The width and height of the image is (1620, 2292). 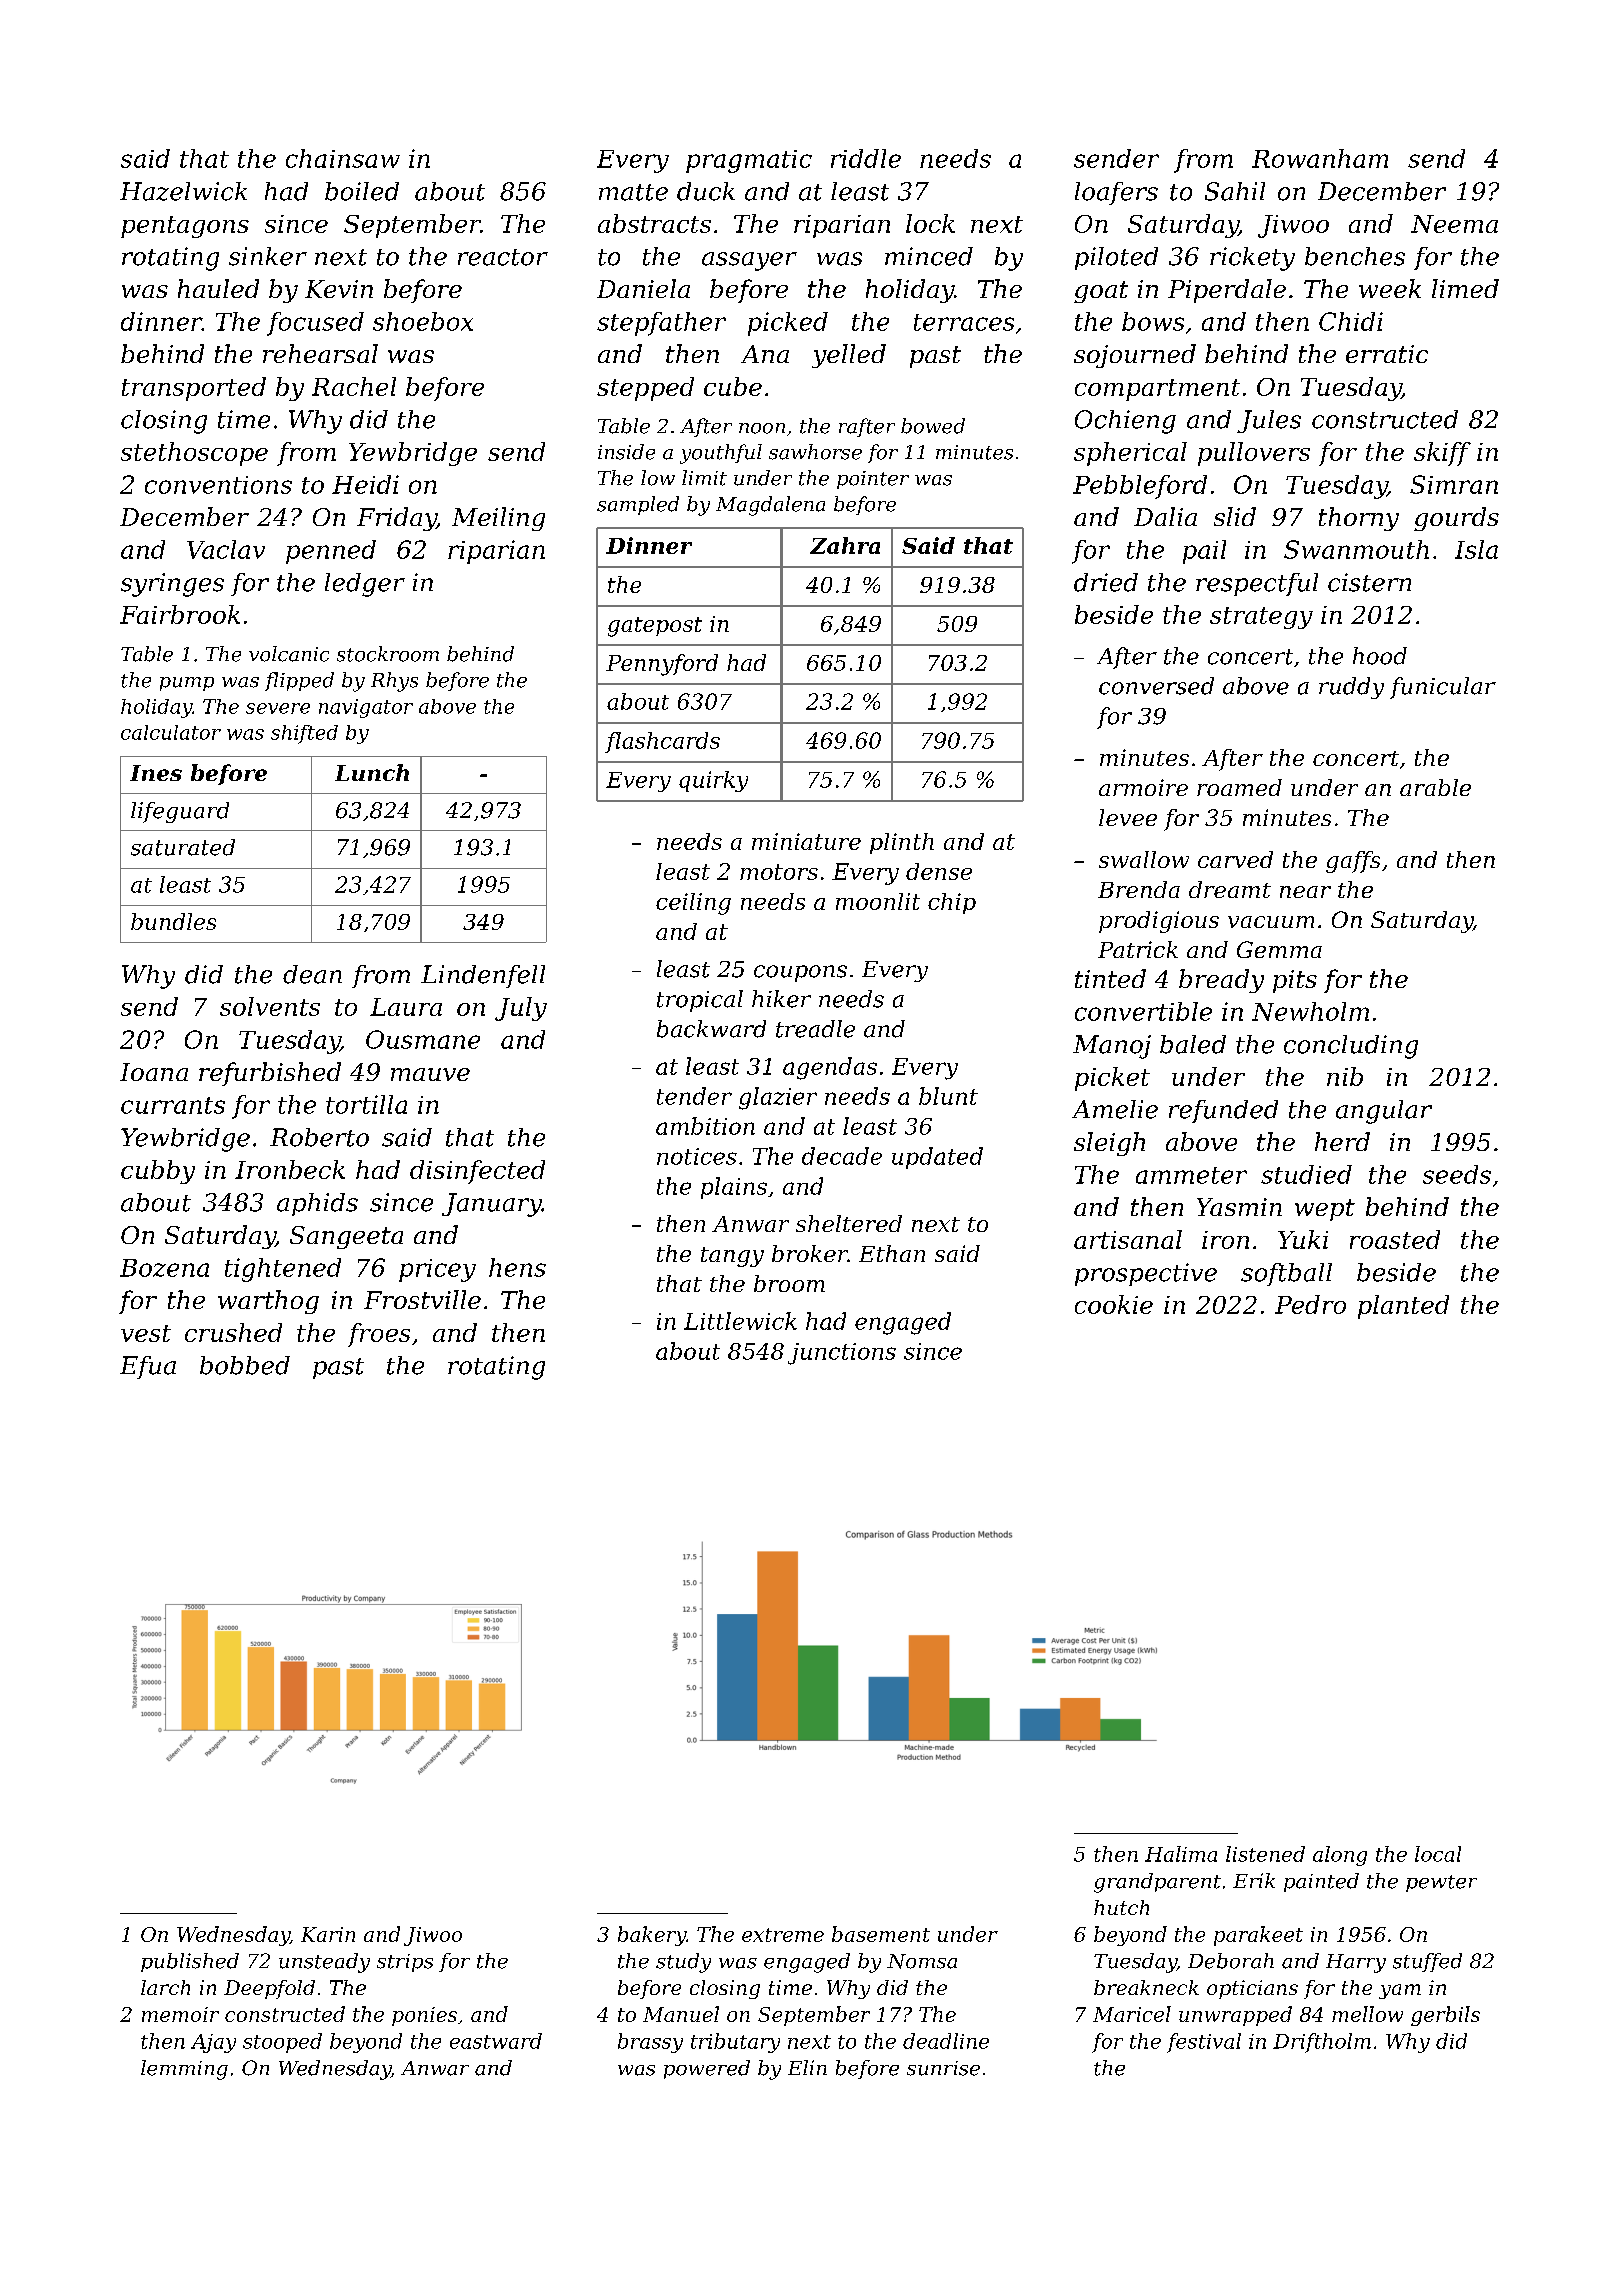 I want to click on bundles, so click(x=173, y=921).
